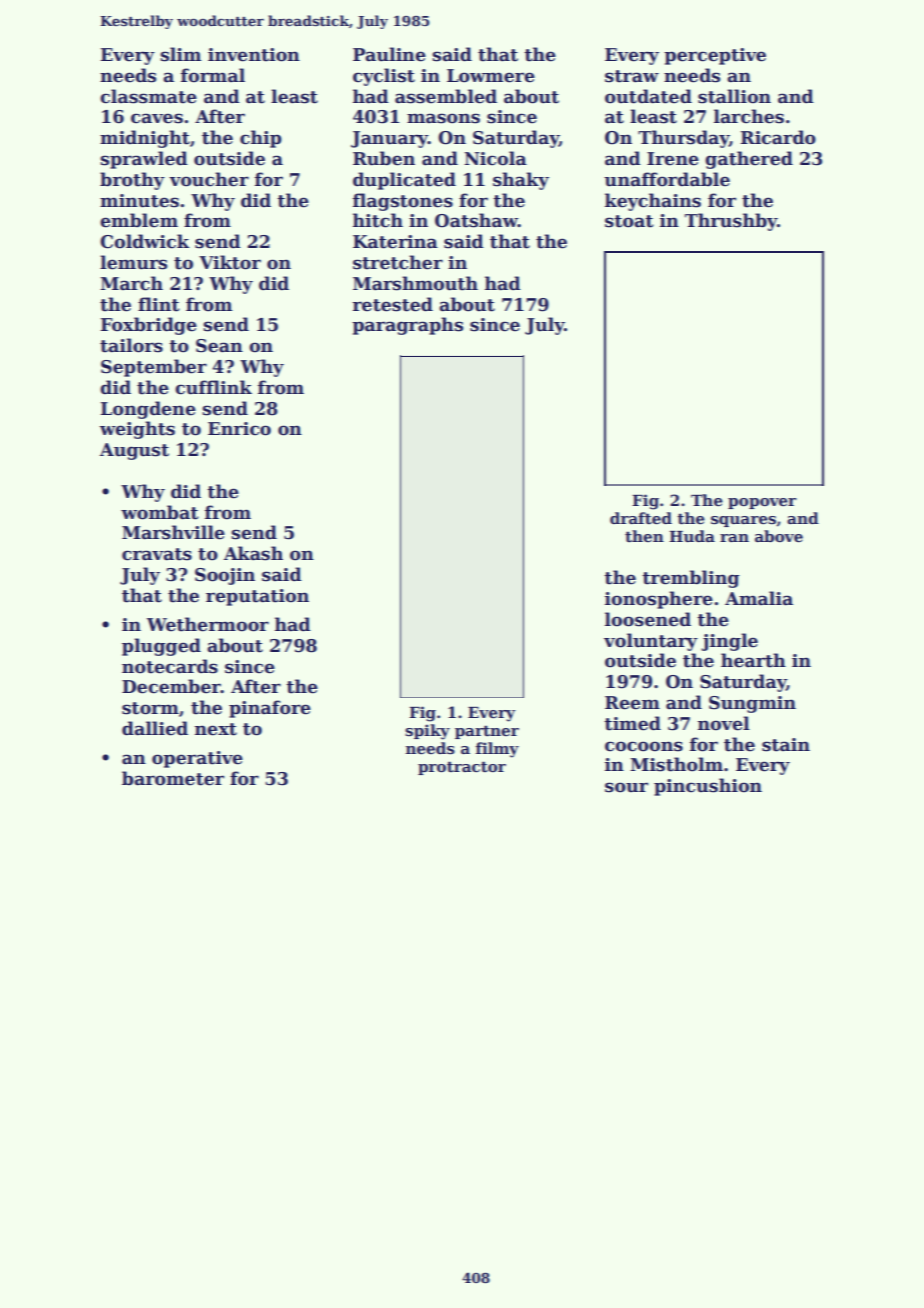 This screenshot has height=1308, width=924. What do you see at coordinates (659, 600) in the screenshot?
I see `ionosphere` at bounding box center [659, 600].
